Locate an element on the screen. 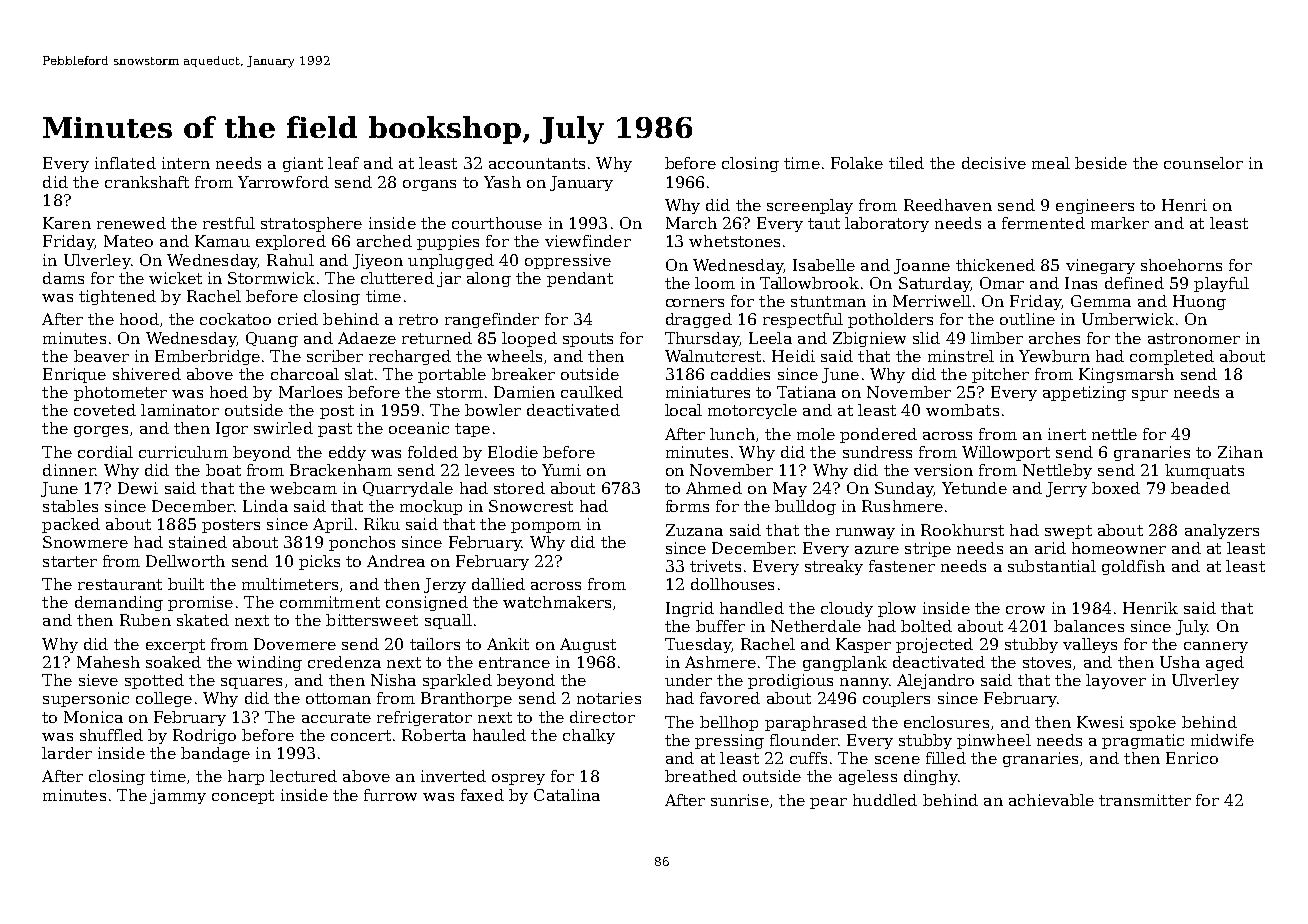 The height and width of the screenshot is (924, 1308). Yumi is located at coordinates (561, 470).
